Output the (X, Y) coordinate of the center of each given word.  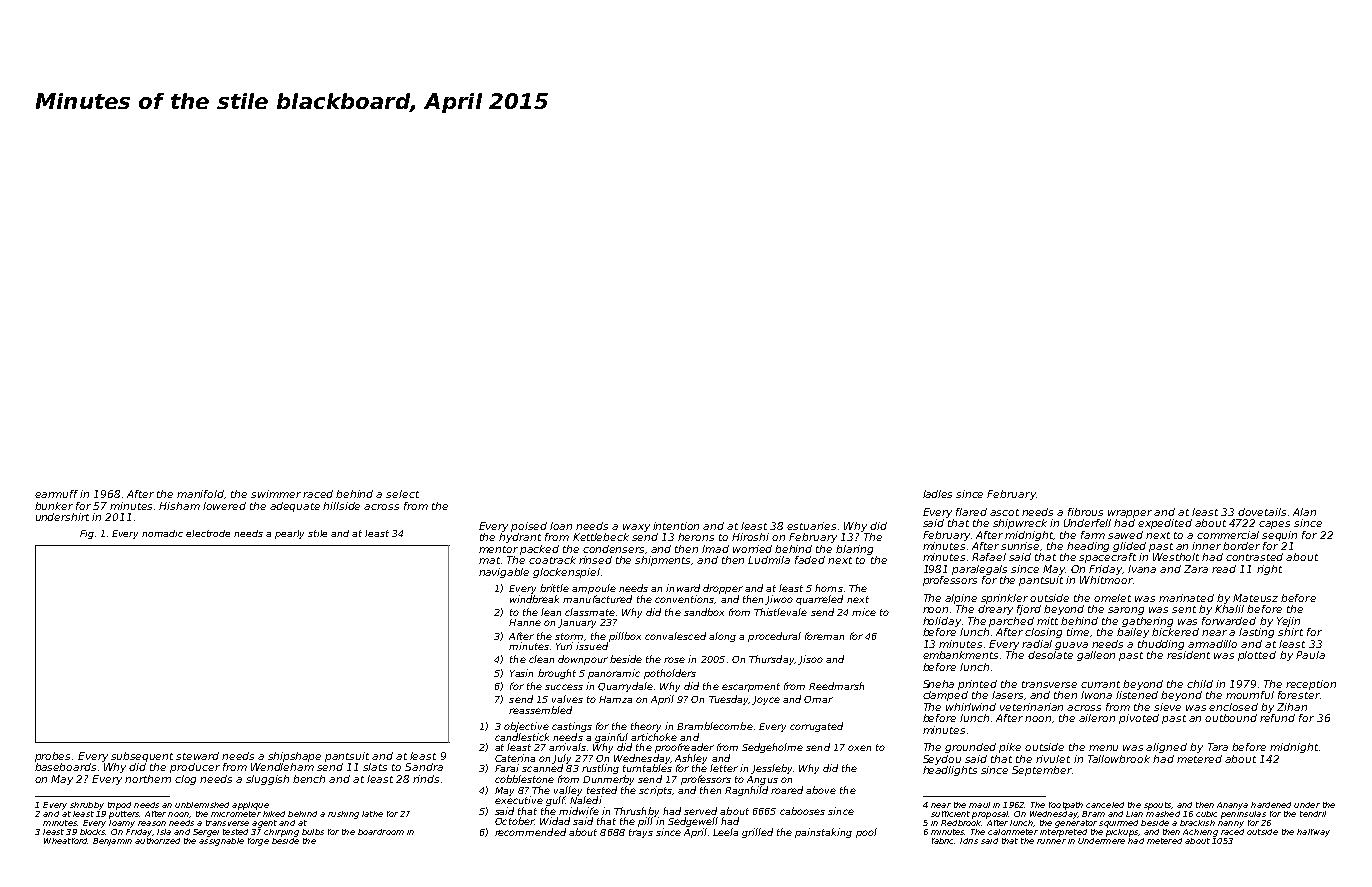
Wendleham (282, 767)
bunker (54, 506)
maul (979, 805)
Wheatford (66, 841)
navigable (504, 573)
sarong (1126, 611)
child (1200, 684)
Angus (762, 780)
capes (1274, 525)
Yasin (521, 673)
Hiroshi (750, 537)
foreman (824, 636)
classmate (590, 612)
